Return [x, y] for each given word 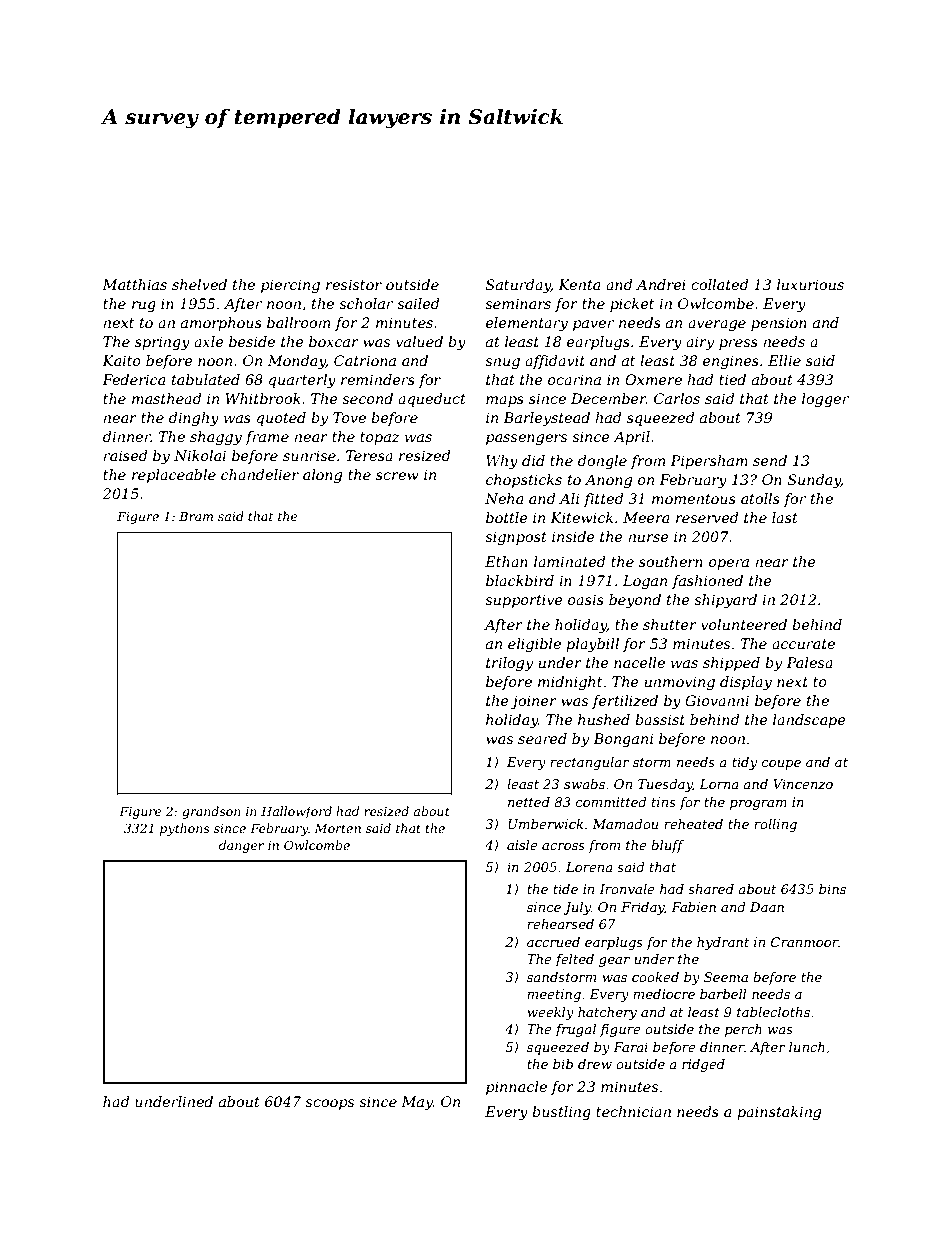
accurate [803, 644]
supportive [524, 601]
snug [502, 363]
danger [241, 846]
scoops [329, 1104]
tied [732, 379]
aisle [522, 845]
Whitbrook [263, 398]
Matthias [134, 284]
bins [832, 889]
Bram [196, 516]
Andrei [661, 284]
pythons [185, 829]
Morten [337, 828]
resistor [354, 284]
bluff [667, 846]
